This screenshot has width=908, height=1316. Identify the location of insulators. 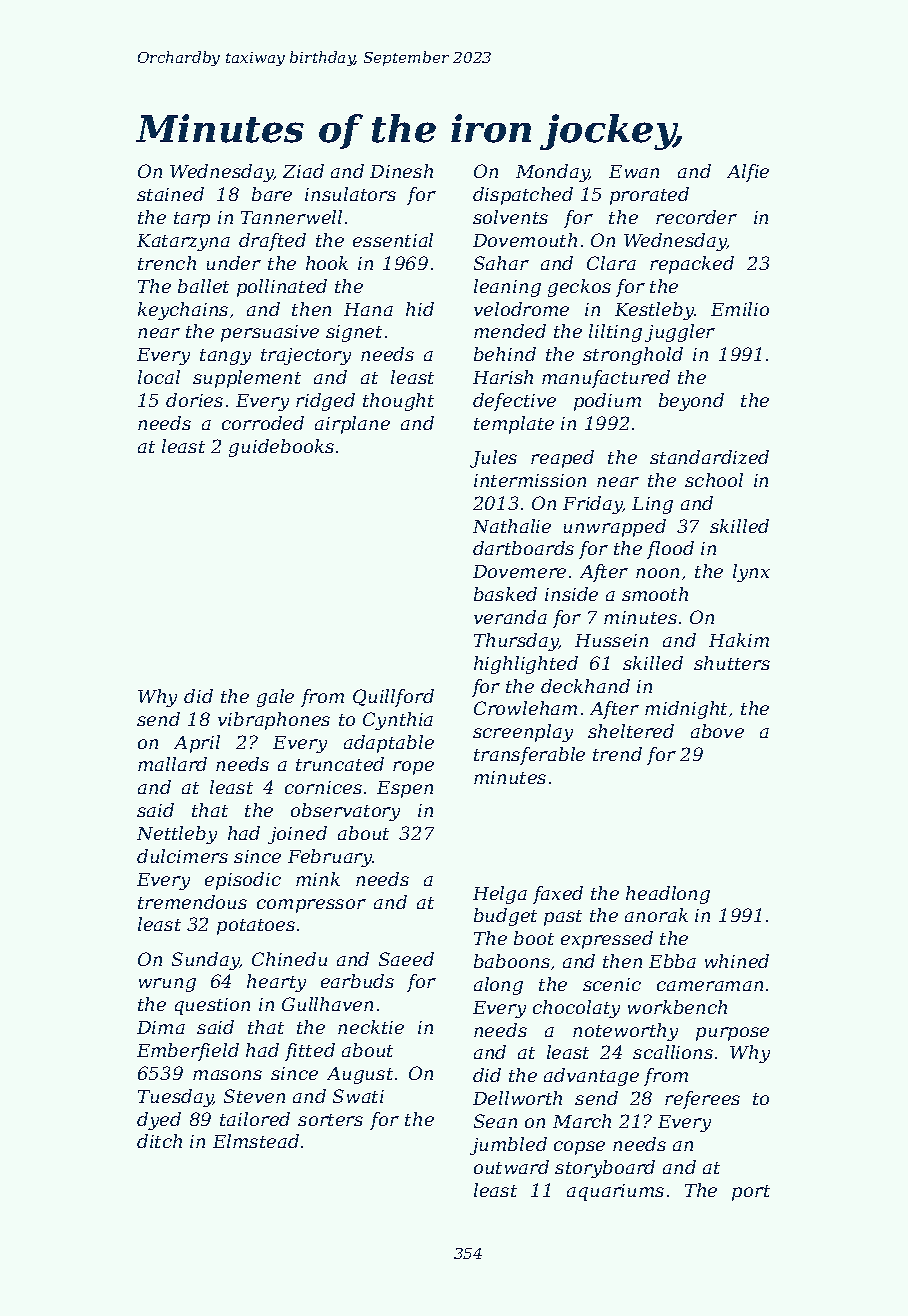
(350, 194).
